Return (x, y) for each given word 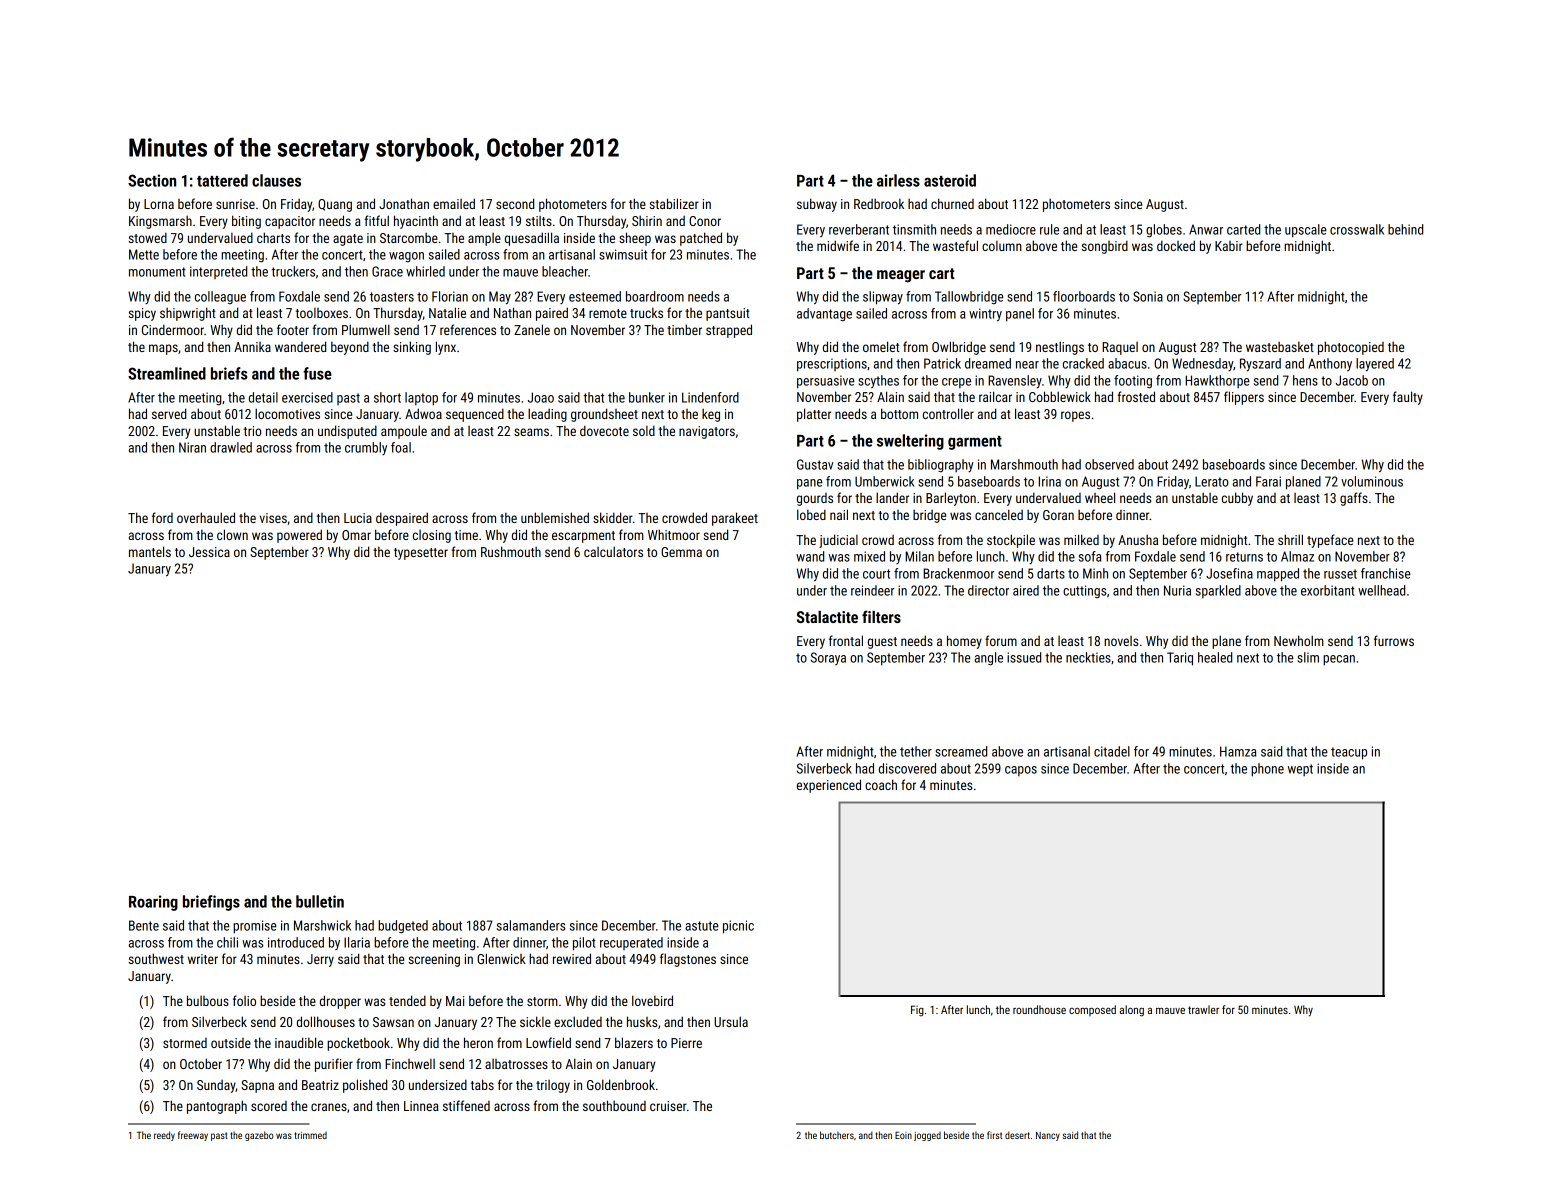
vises (273, 518)
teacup (1349, 753)
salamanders (531, 925)
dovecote (604, 430)
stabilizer (674, 203)
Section (152, 180)
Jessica (209, 552)
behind (1405, 229)
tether (916, 751)
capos (1021, 771)
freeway (193, 1136)
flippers (1244, 398)
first (994, 1135)
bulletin (320, 901)
